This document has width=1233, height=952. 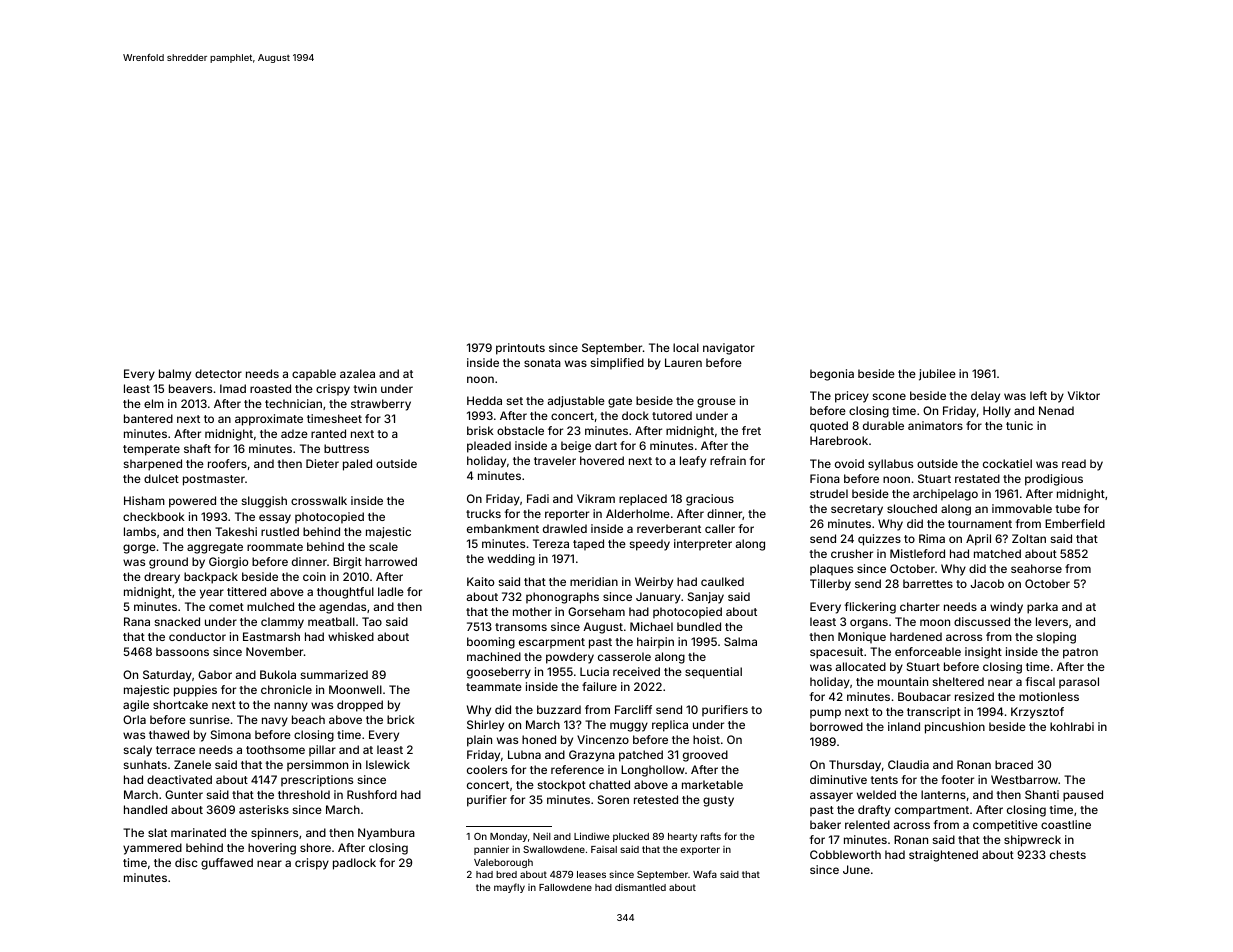 What do you see at coordinates (275, 749) in the document?
I see `toothsome` at bounding box center [275, 749].
